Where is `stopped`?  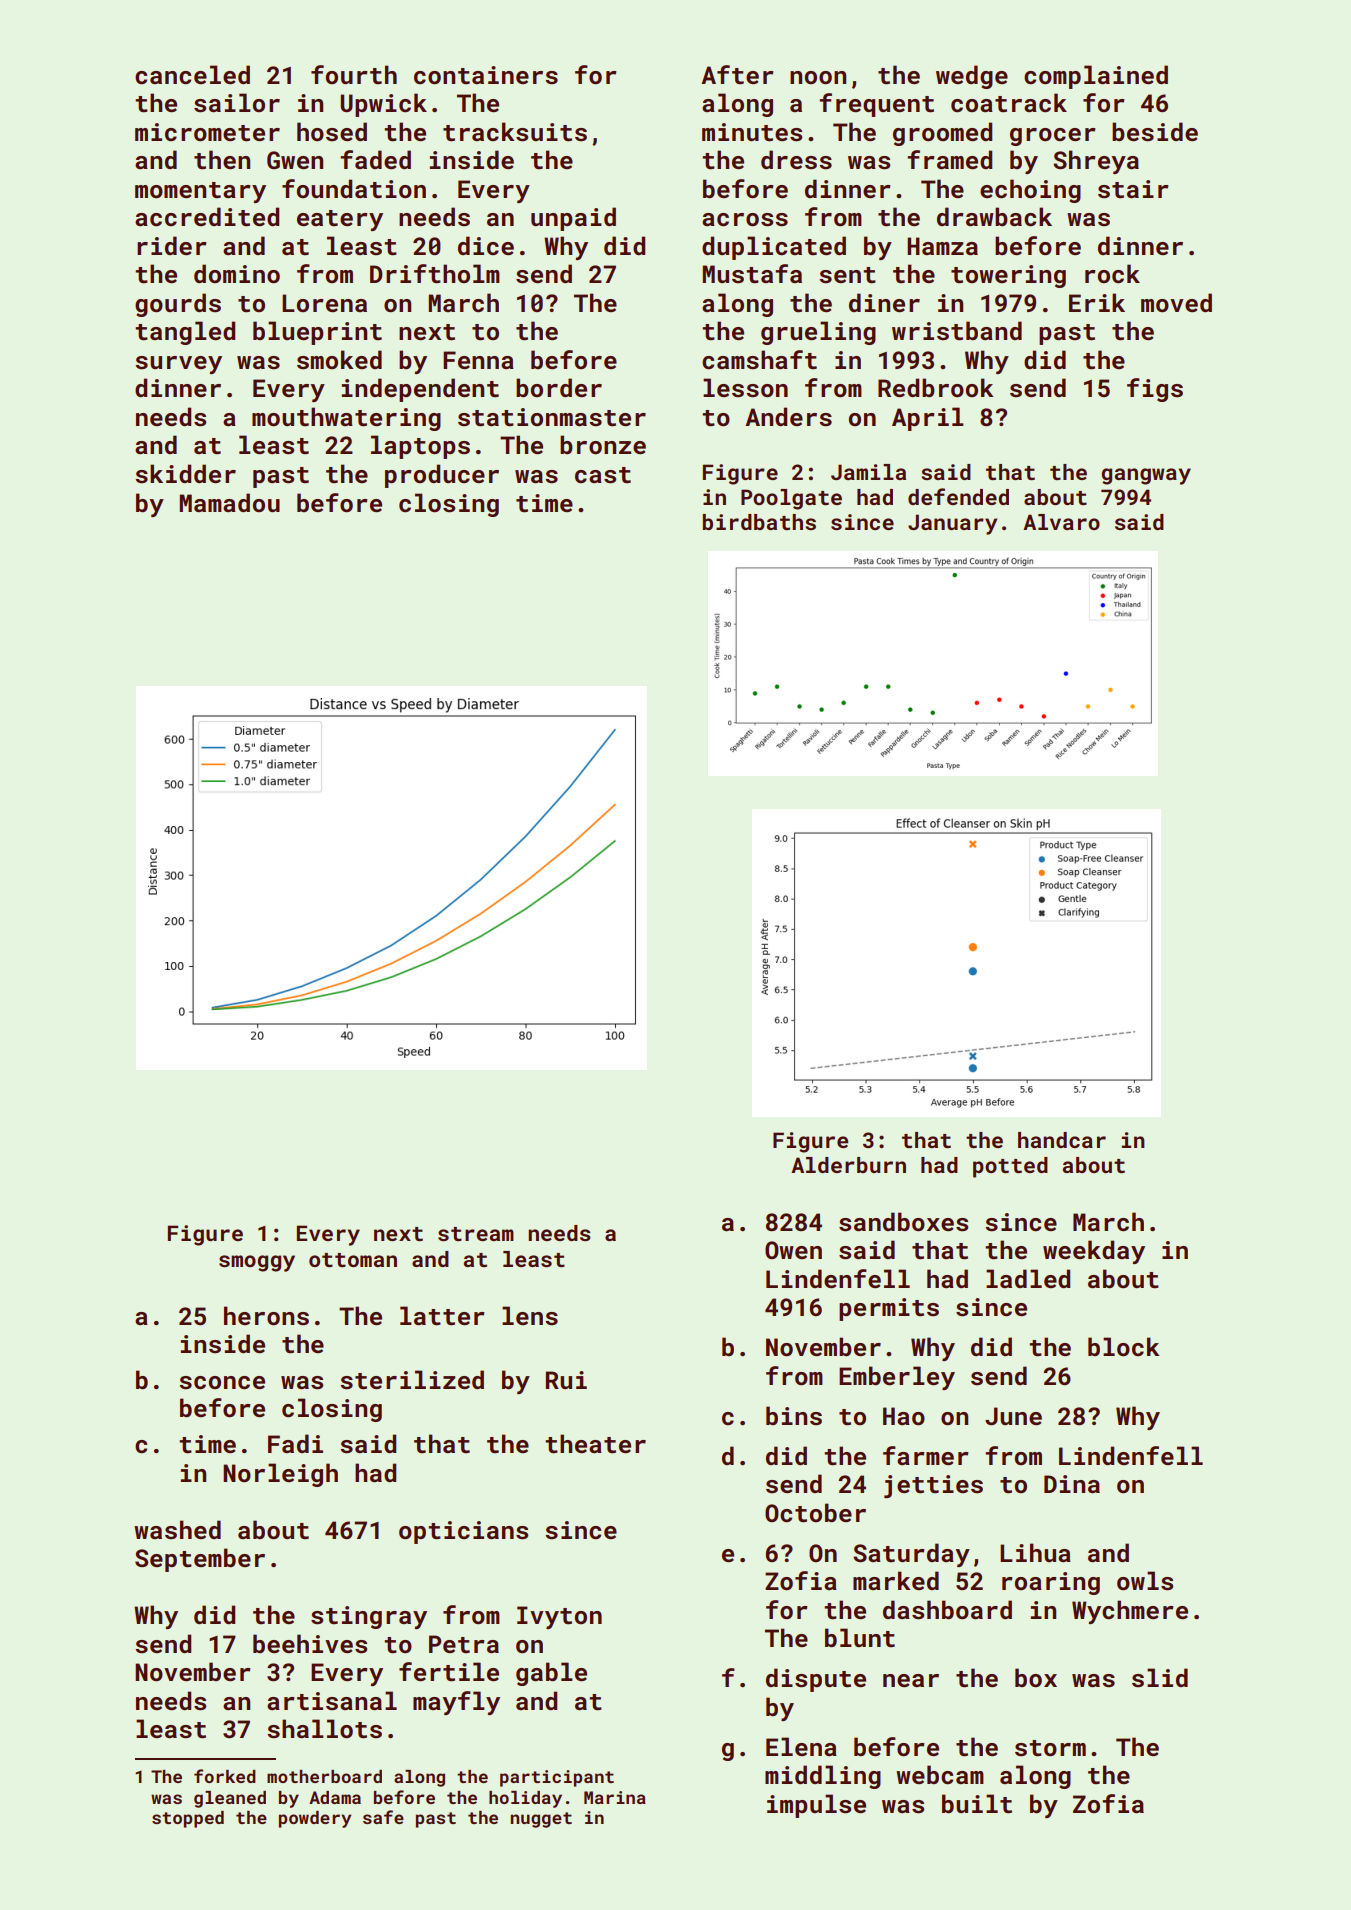 stopped is located at coordinates (188, 1819).
